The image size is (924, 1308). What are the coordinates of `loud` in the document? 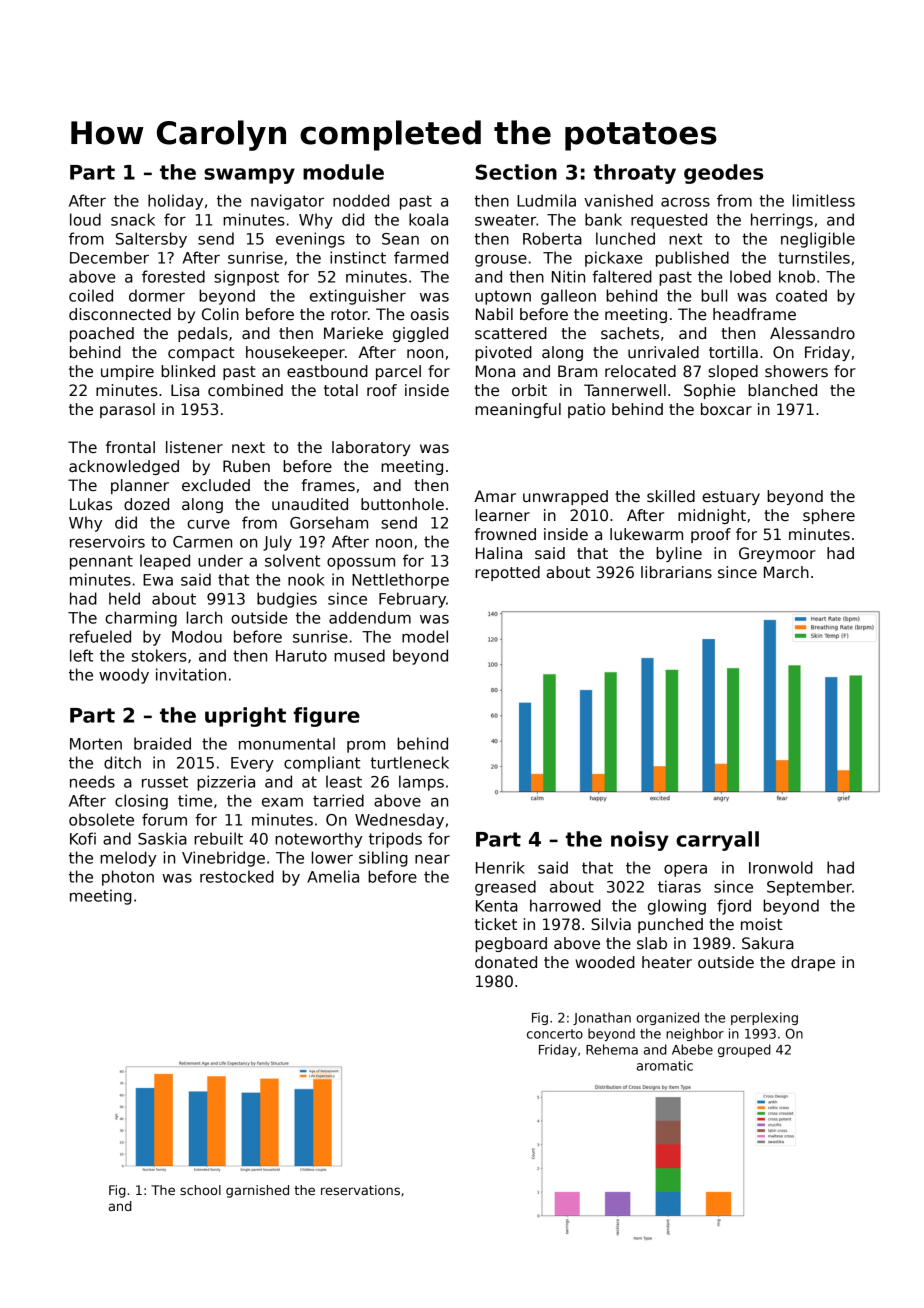 It's located at (85, 219).
